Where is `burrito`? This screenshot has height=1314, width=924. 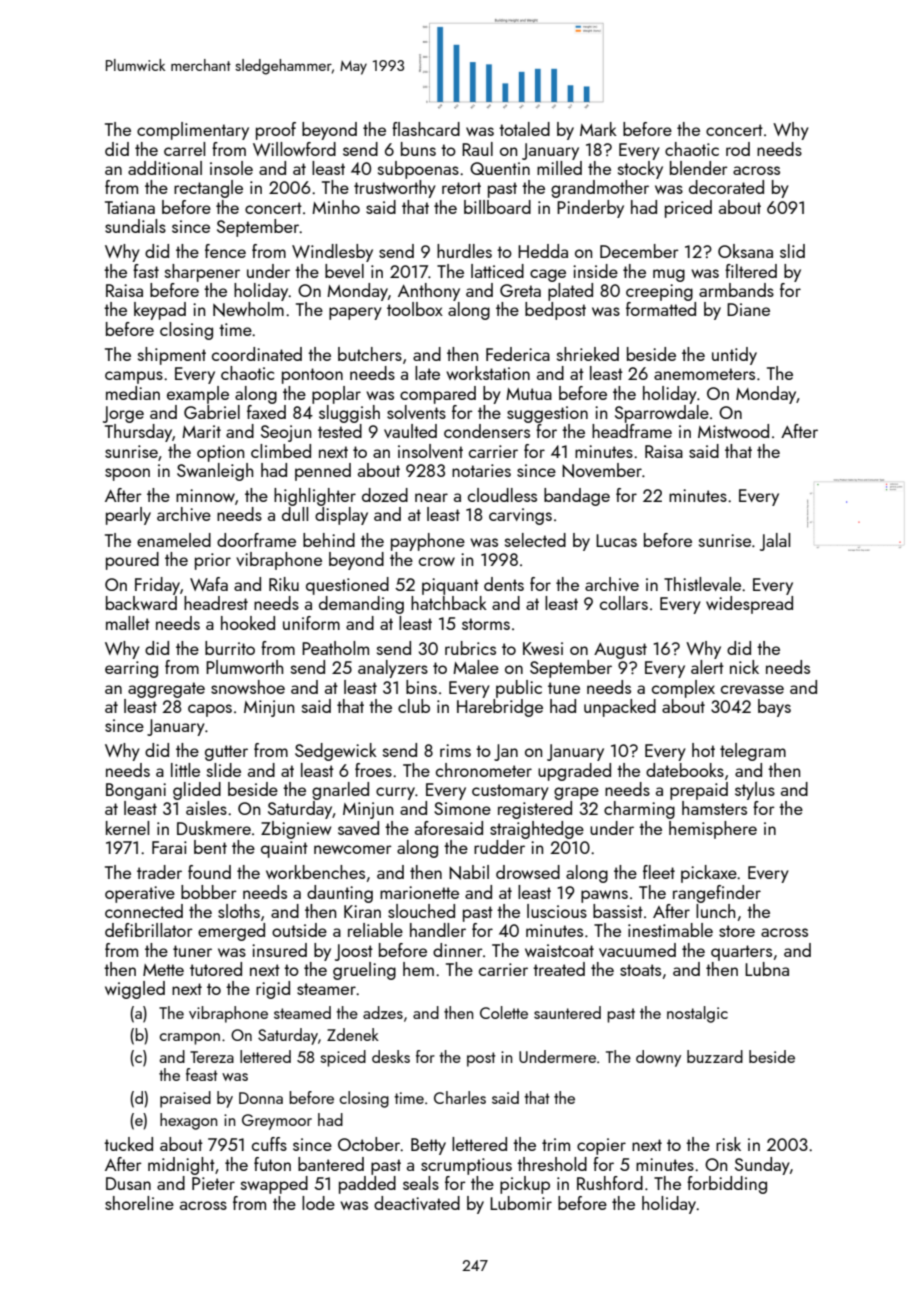 burrito is located at coordinates (230, 648).
